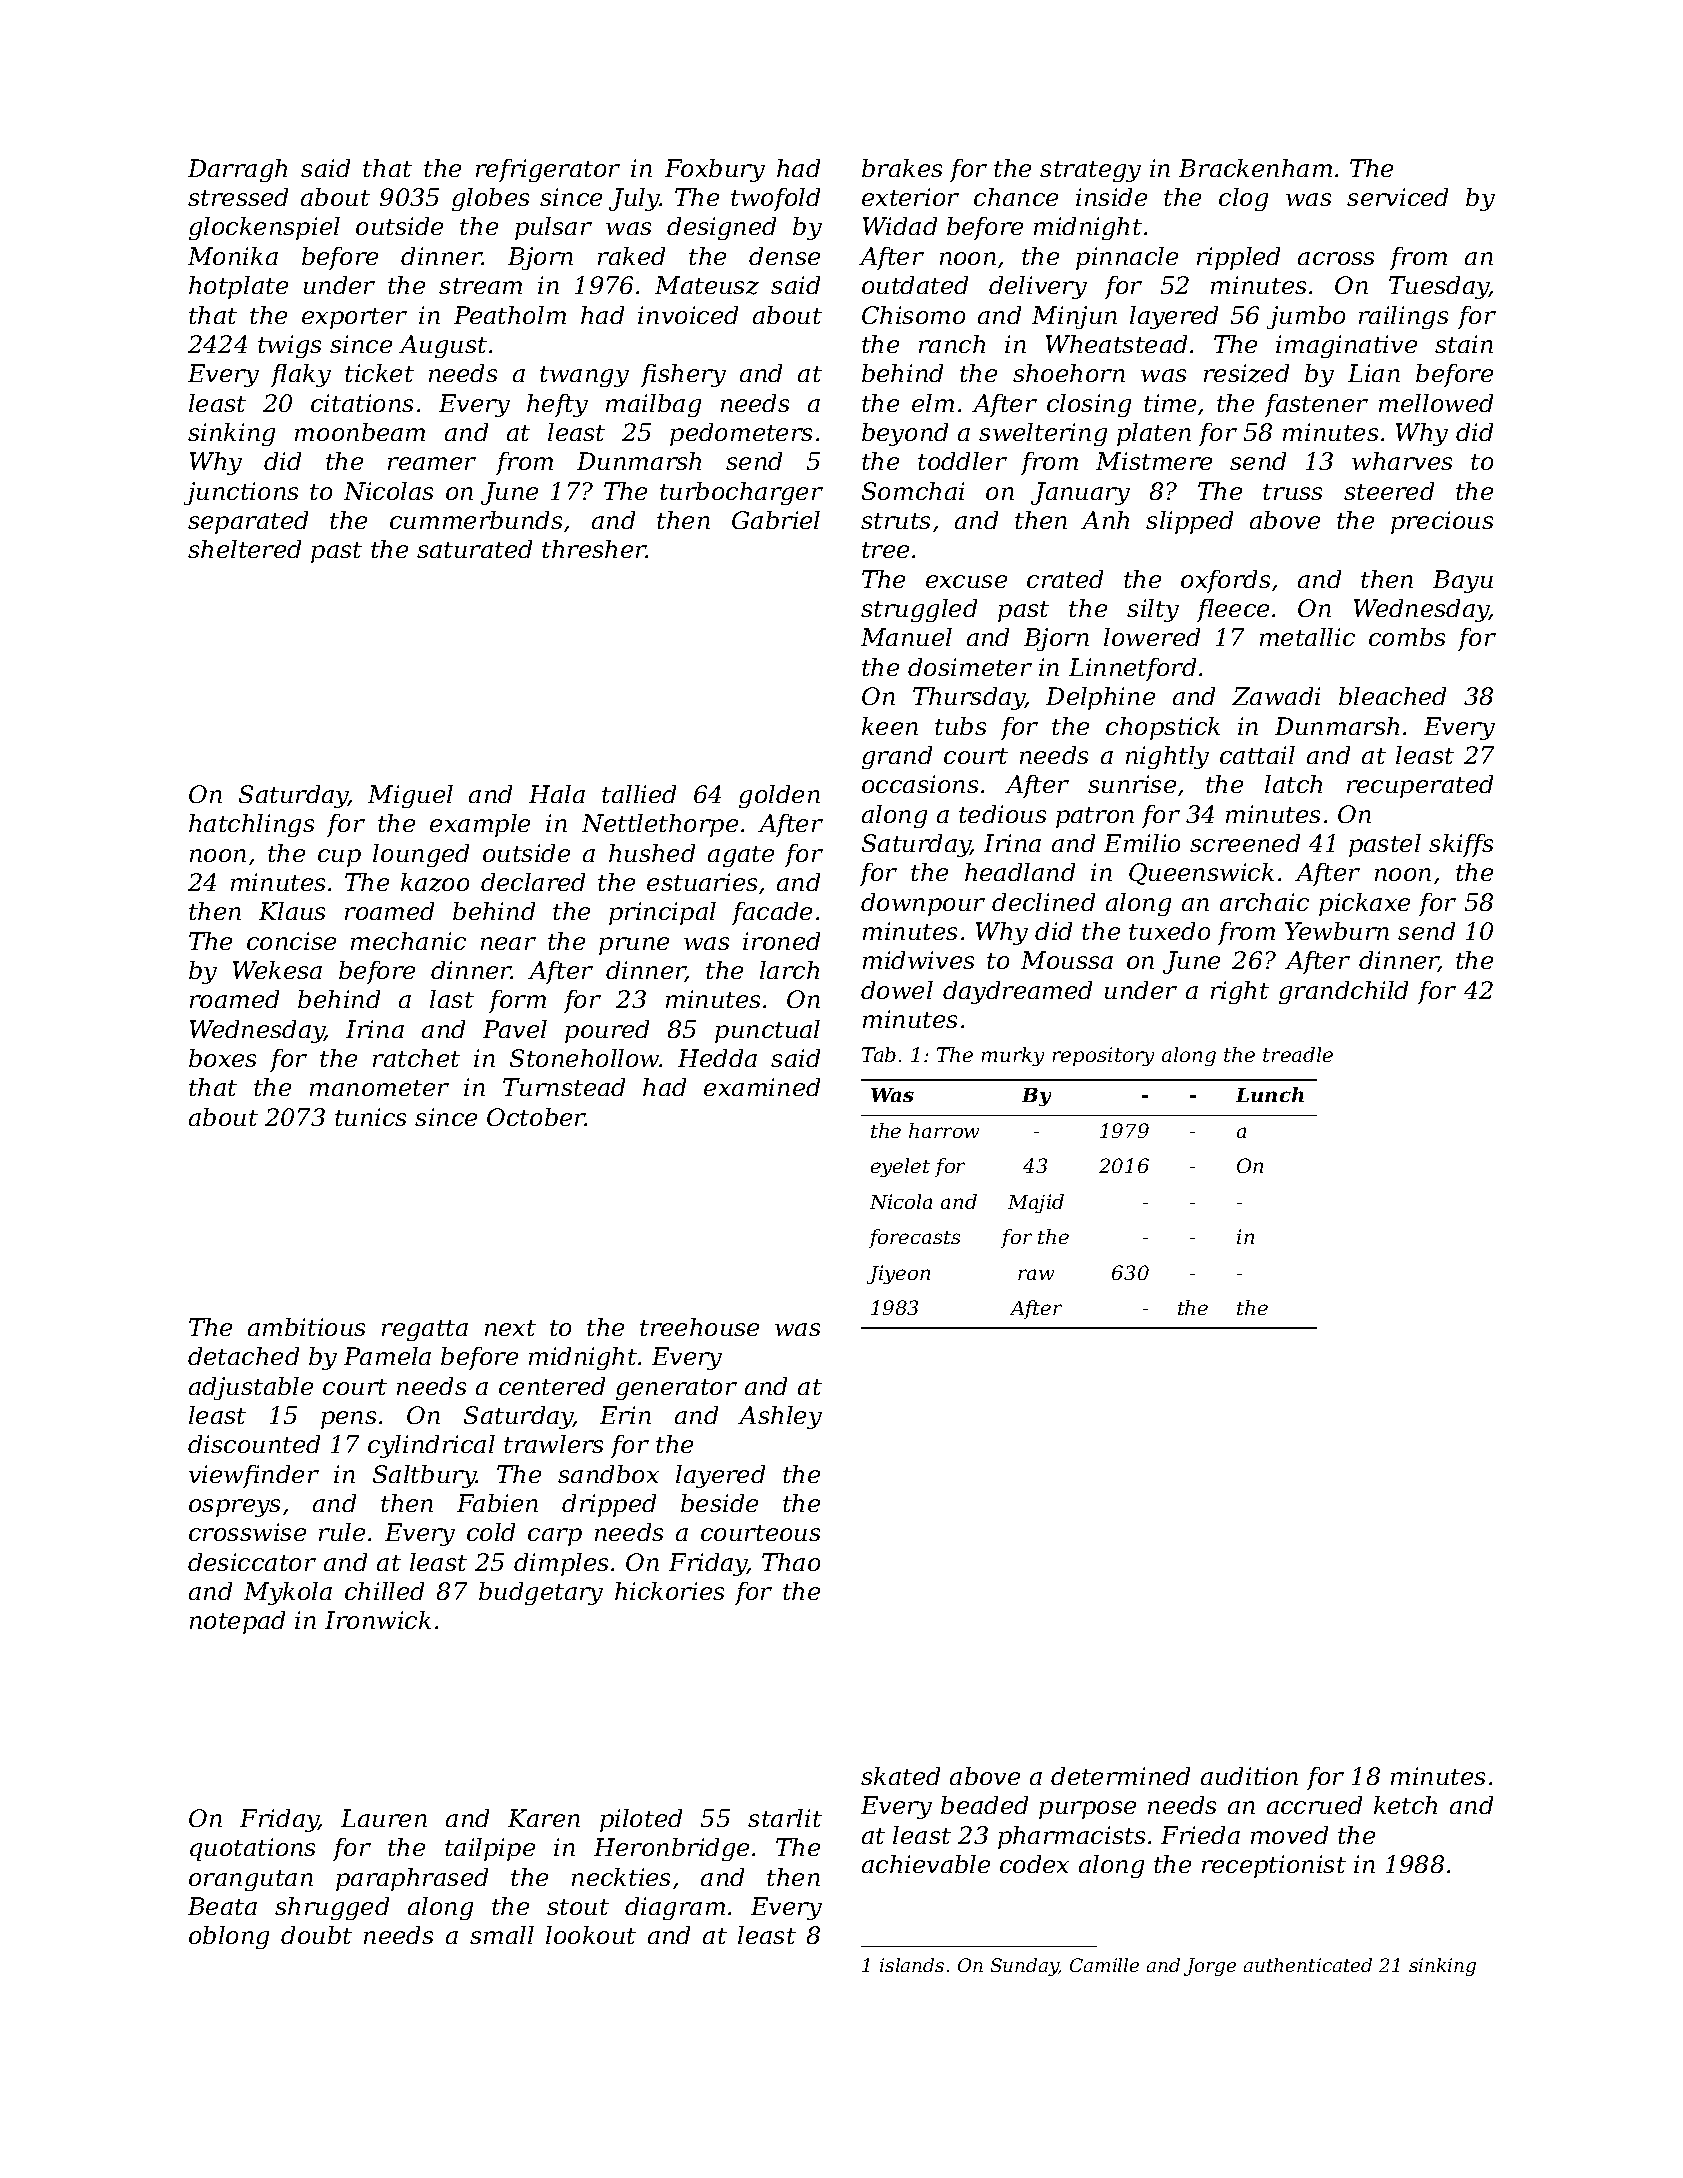 This screenshot has height=2178, width=1683. Describe the element at coordinates (1255, 168) in the screenshot. I see `Brackenham` at that location.
